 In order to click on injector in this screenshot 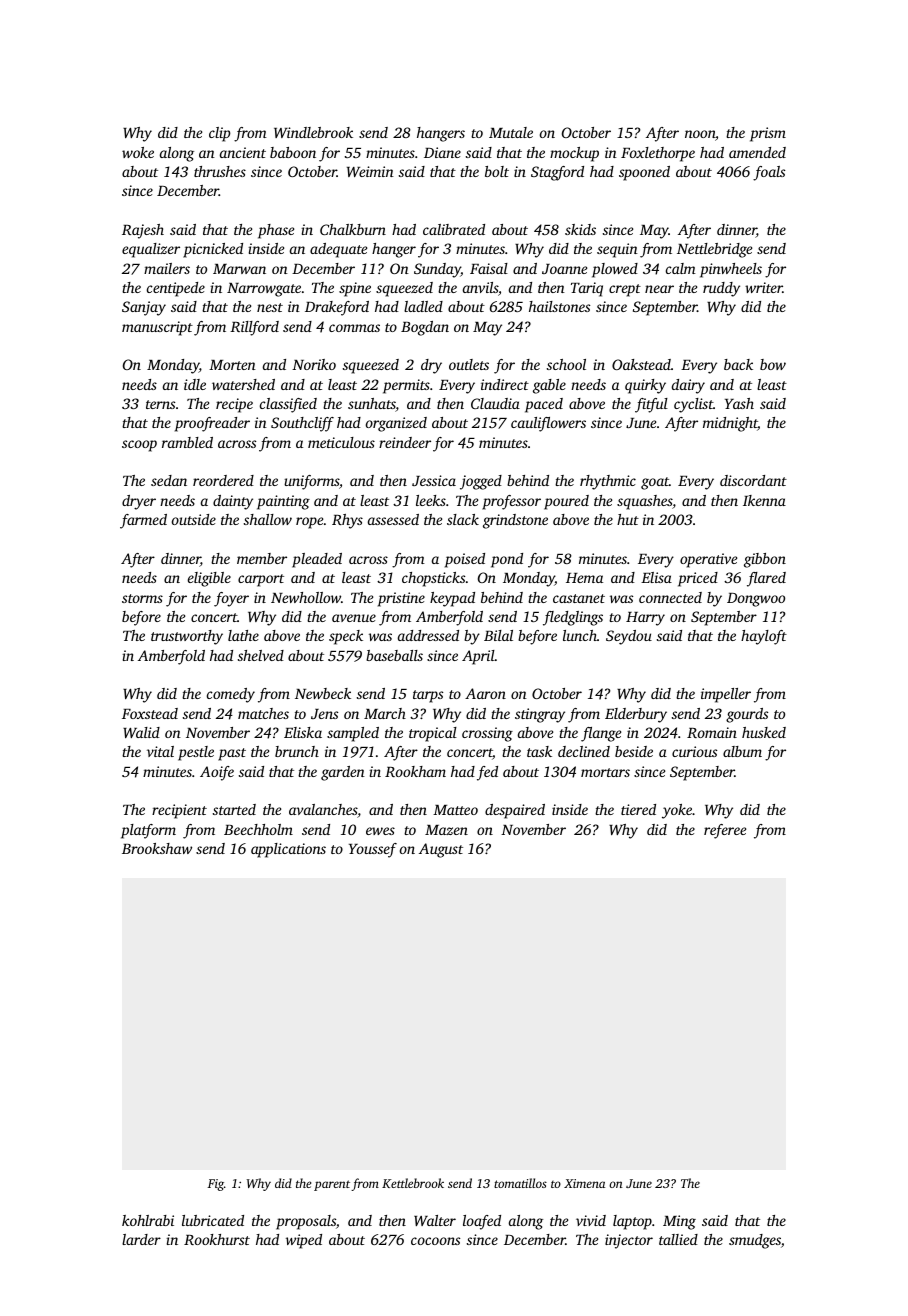, I will do `click(629, 1241)`.
